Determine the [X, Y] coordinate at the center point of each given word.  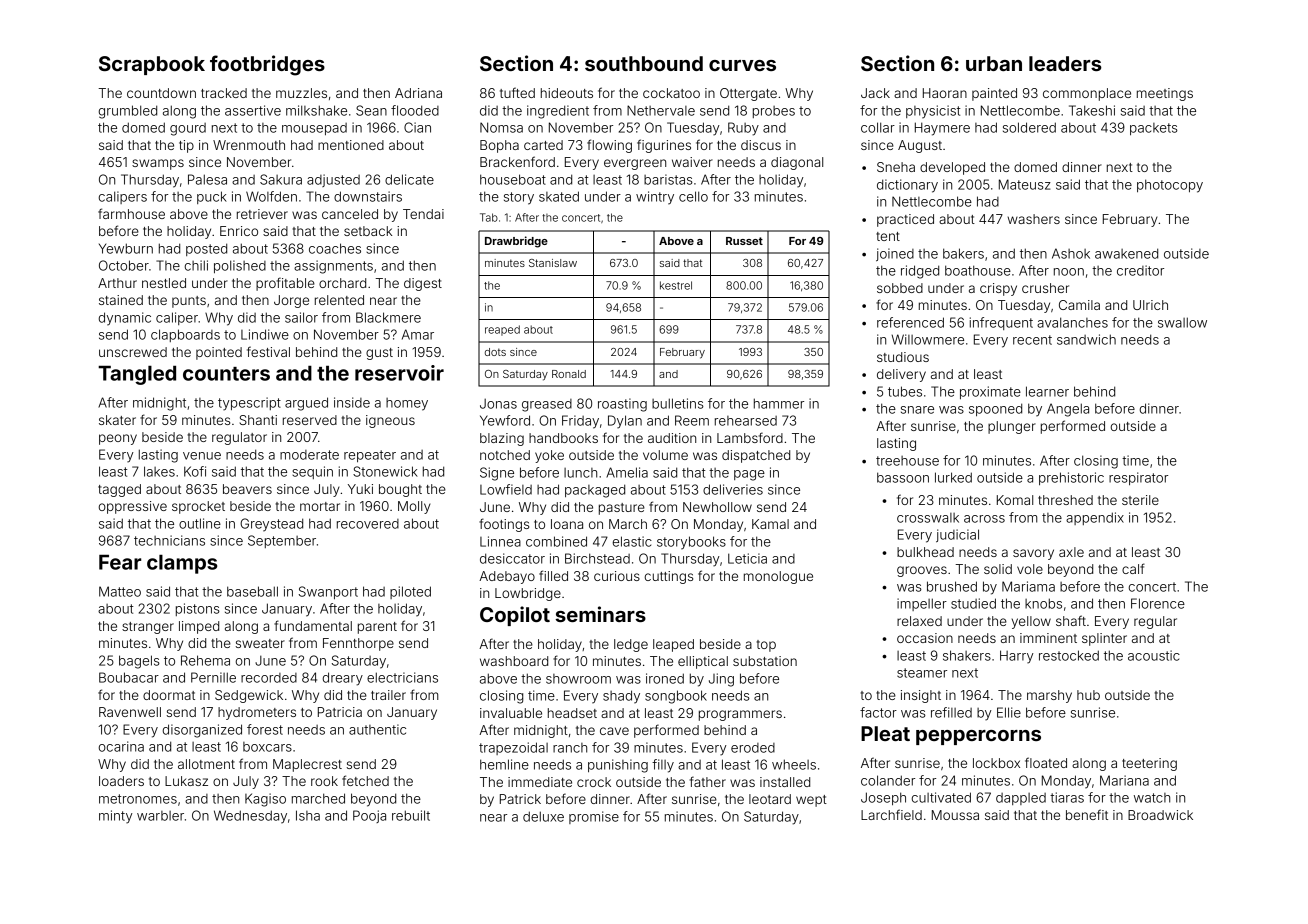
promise [594, 817]
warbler [160, 816]
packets [1154, 129]
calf [1133, 568]
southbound [644, 63]
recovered [368, 524]
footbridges [267, 65]
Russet [744, 241]
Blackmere [388, 317]
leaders [1065, 63]
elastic [632, 541]
